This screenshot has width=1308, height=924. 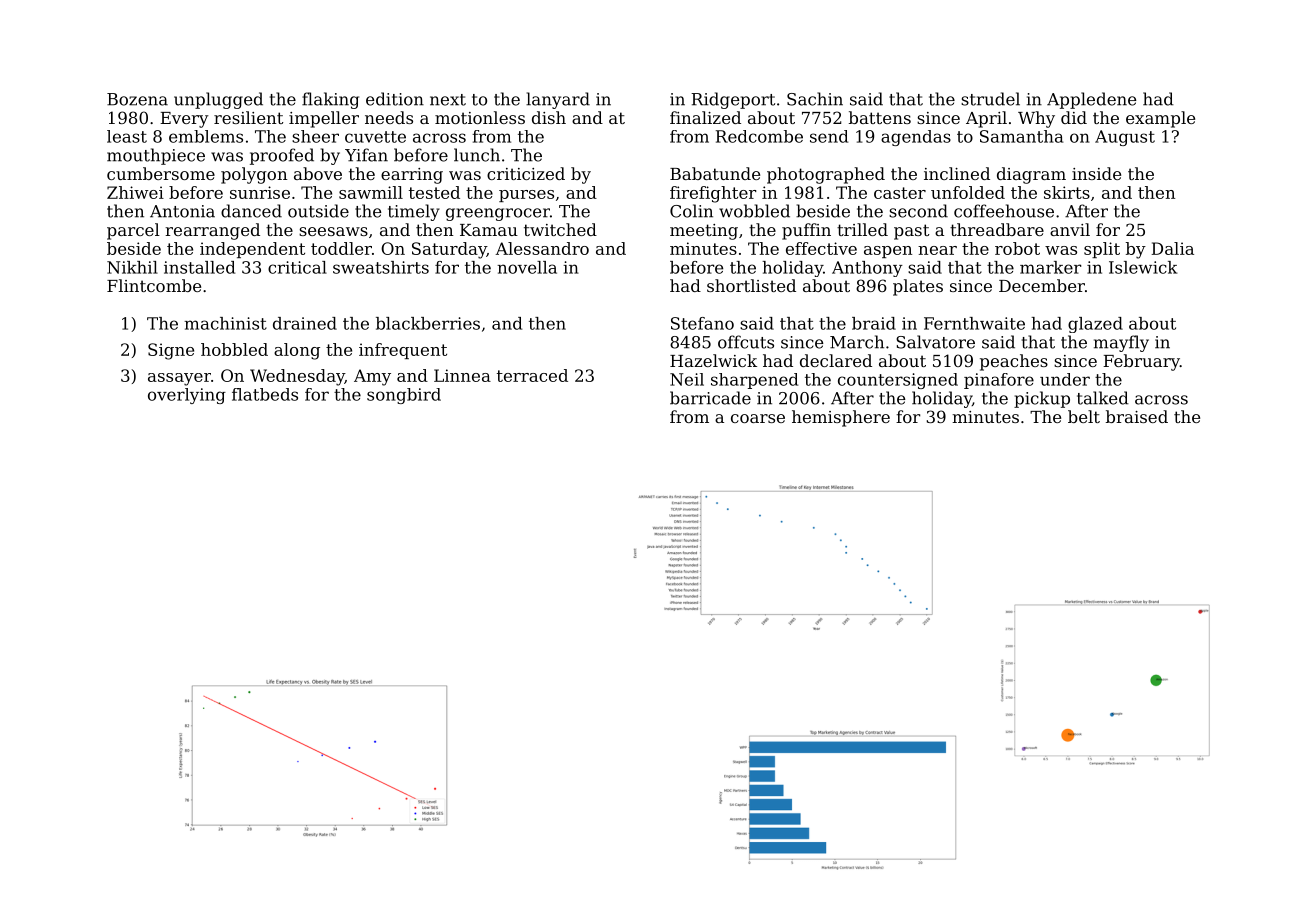 I want to click on Sachin, so click(x=815, y=99).
